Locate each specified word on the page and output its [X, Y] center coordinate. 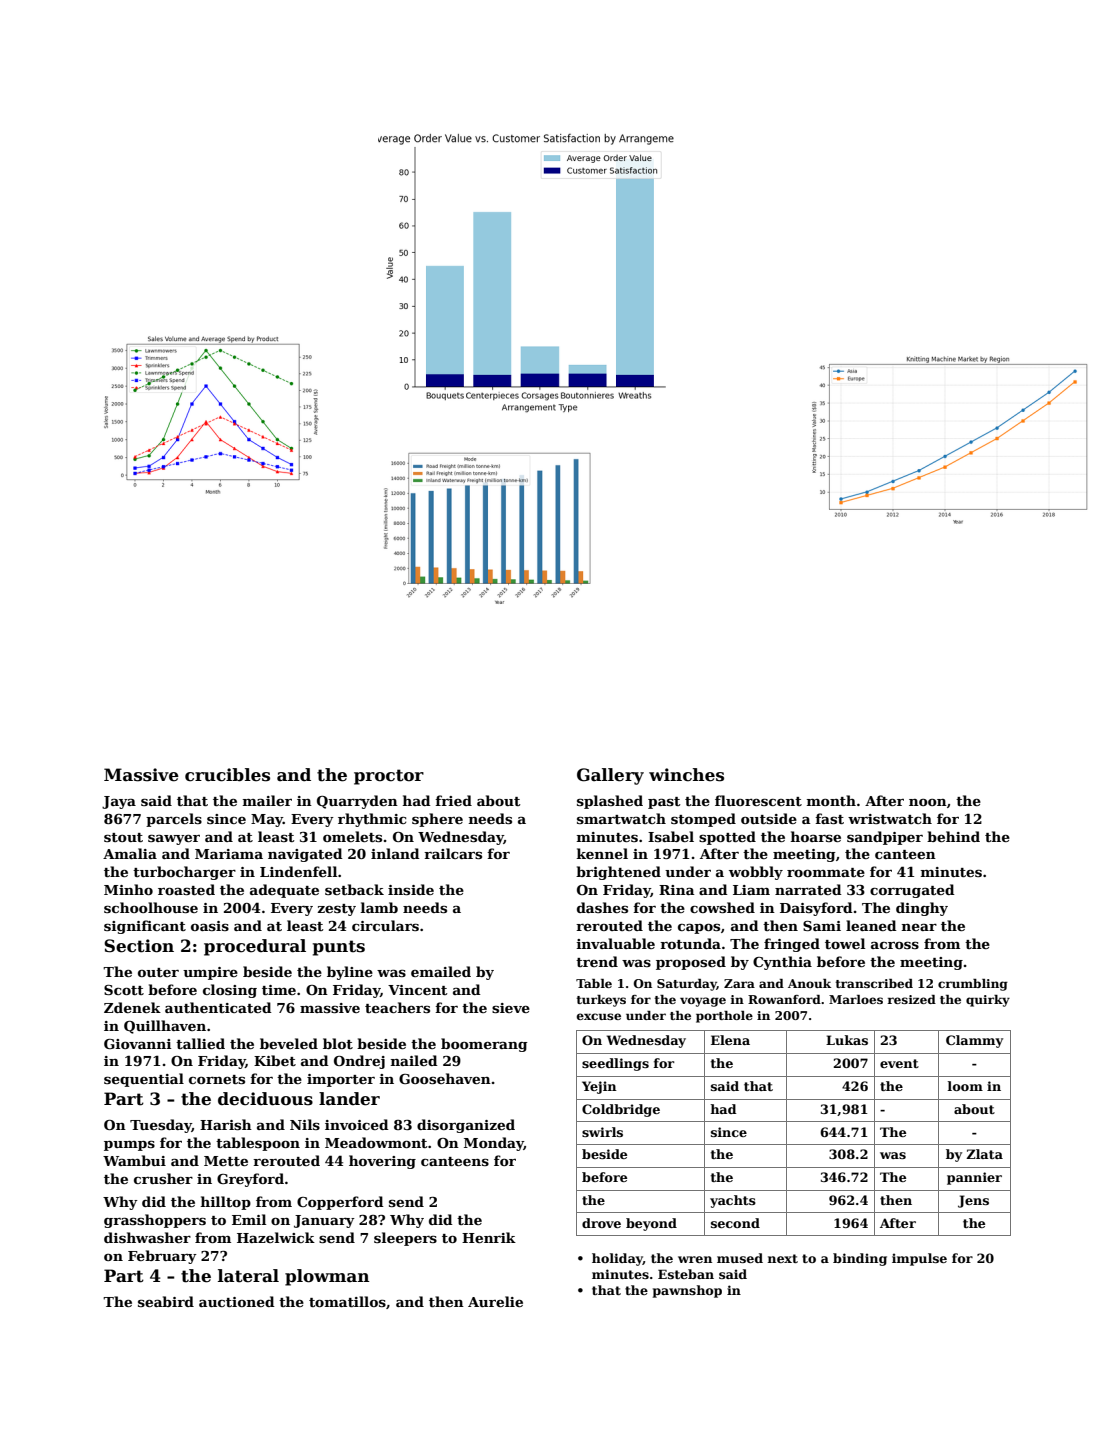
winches [686, 775]
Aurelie [495, 1301]
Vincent [417, 990]
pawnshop [687, 1291]
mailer [267, 800]
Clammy [974, 1041]
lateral [248, 1276]
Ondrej [359, 1062]
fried [453, 800]
